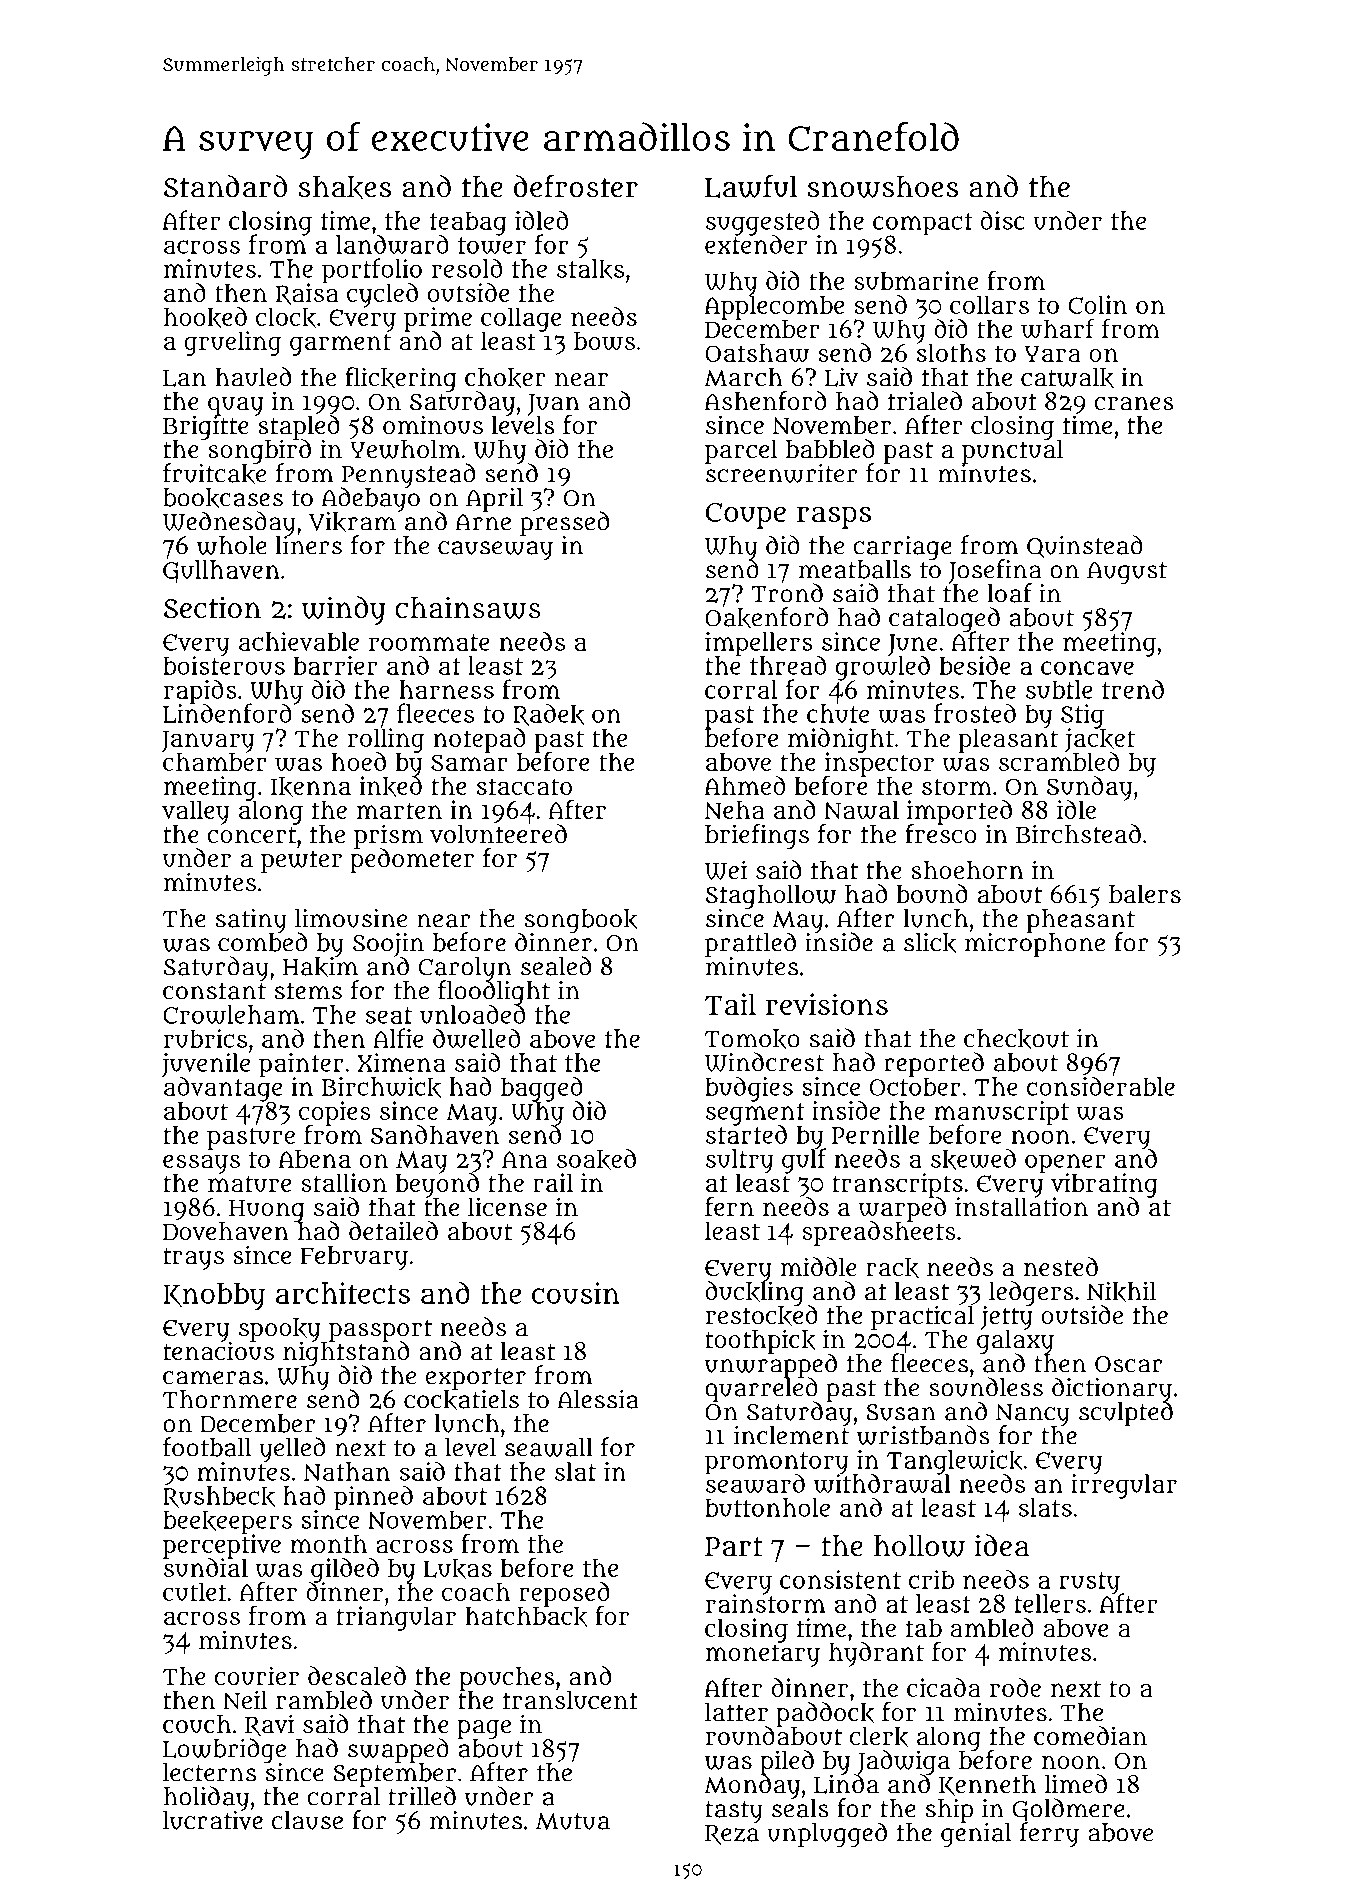  I want to click on comedian, so click(1090, 1736).
